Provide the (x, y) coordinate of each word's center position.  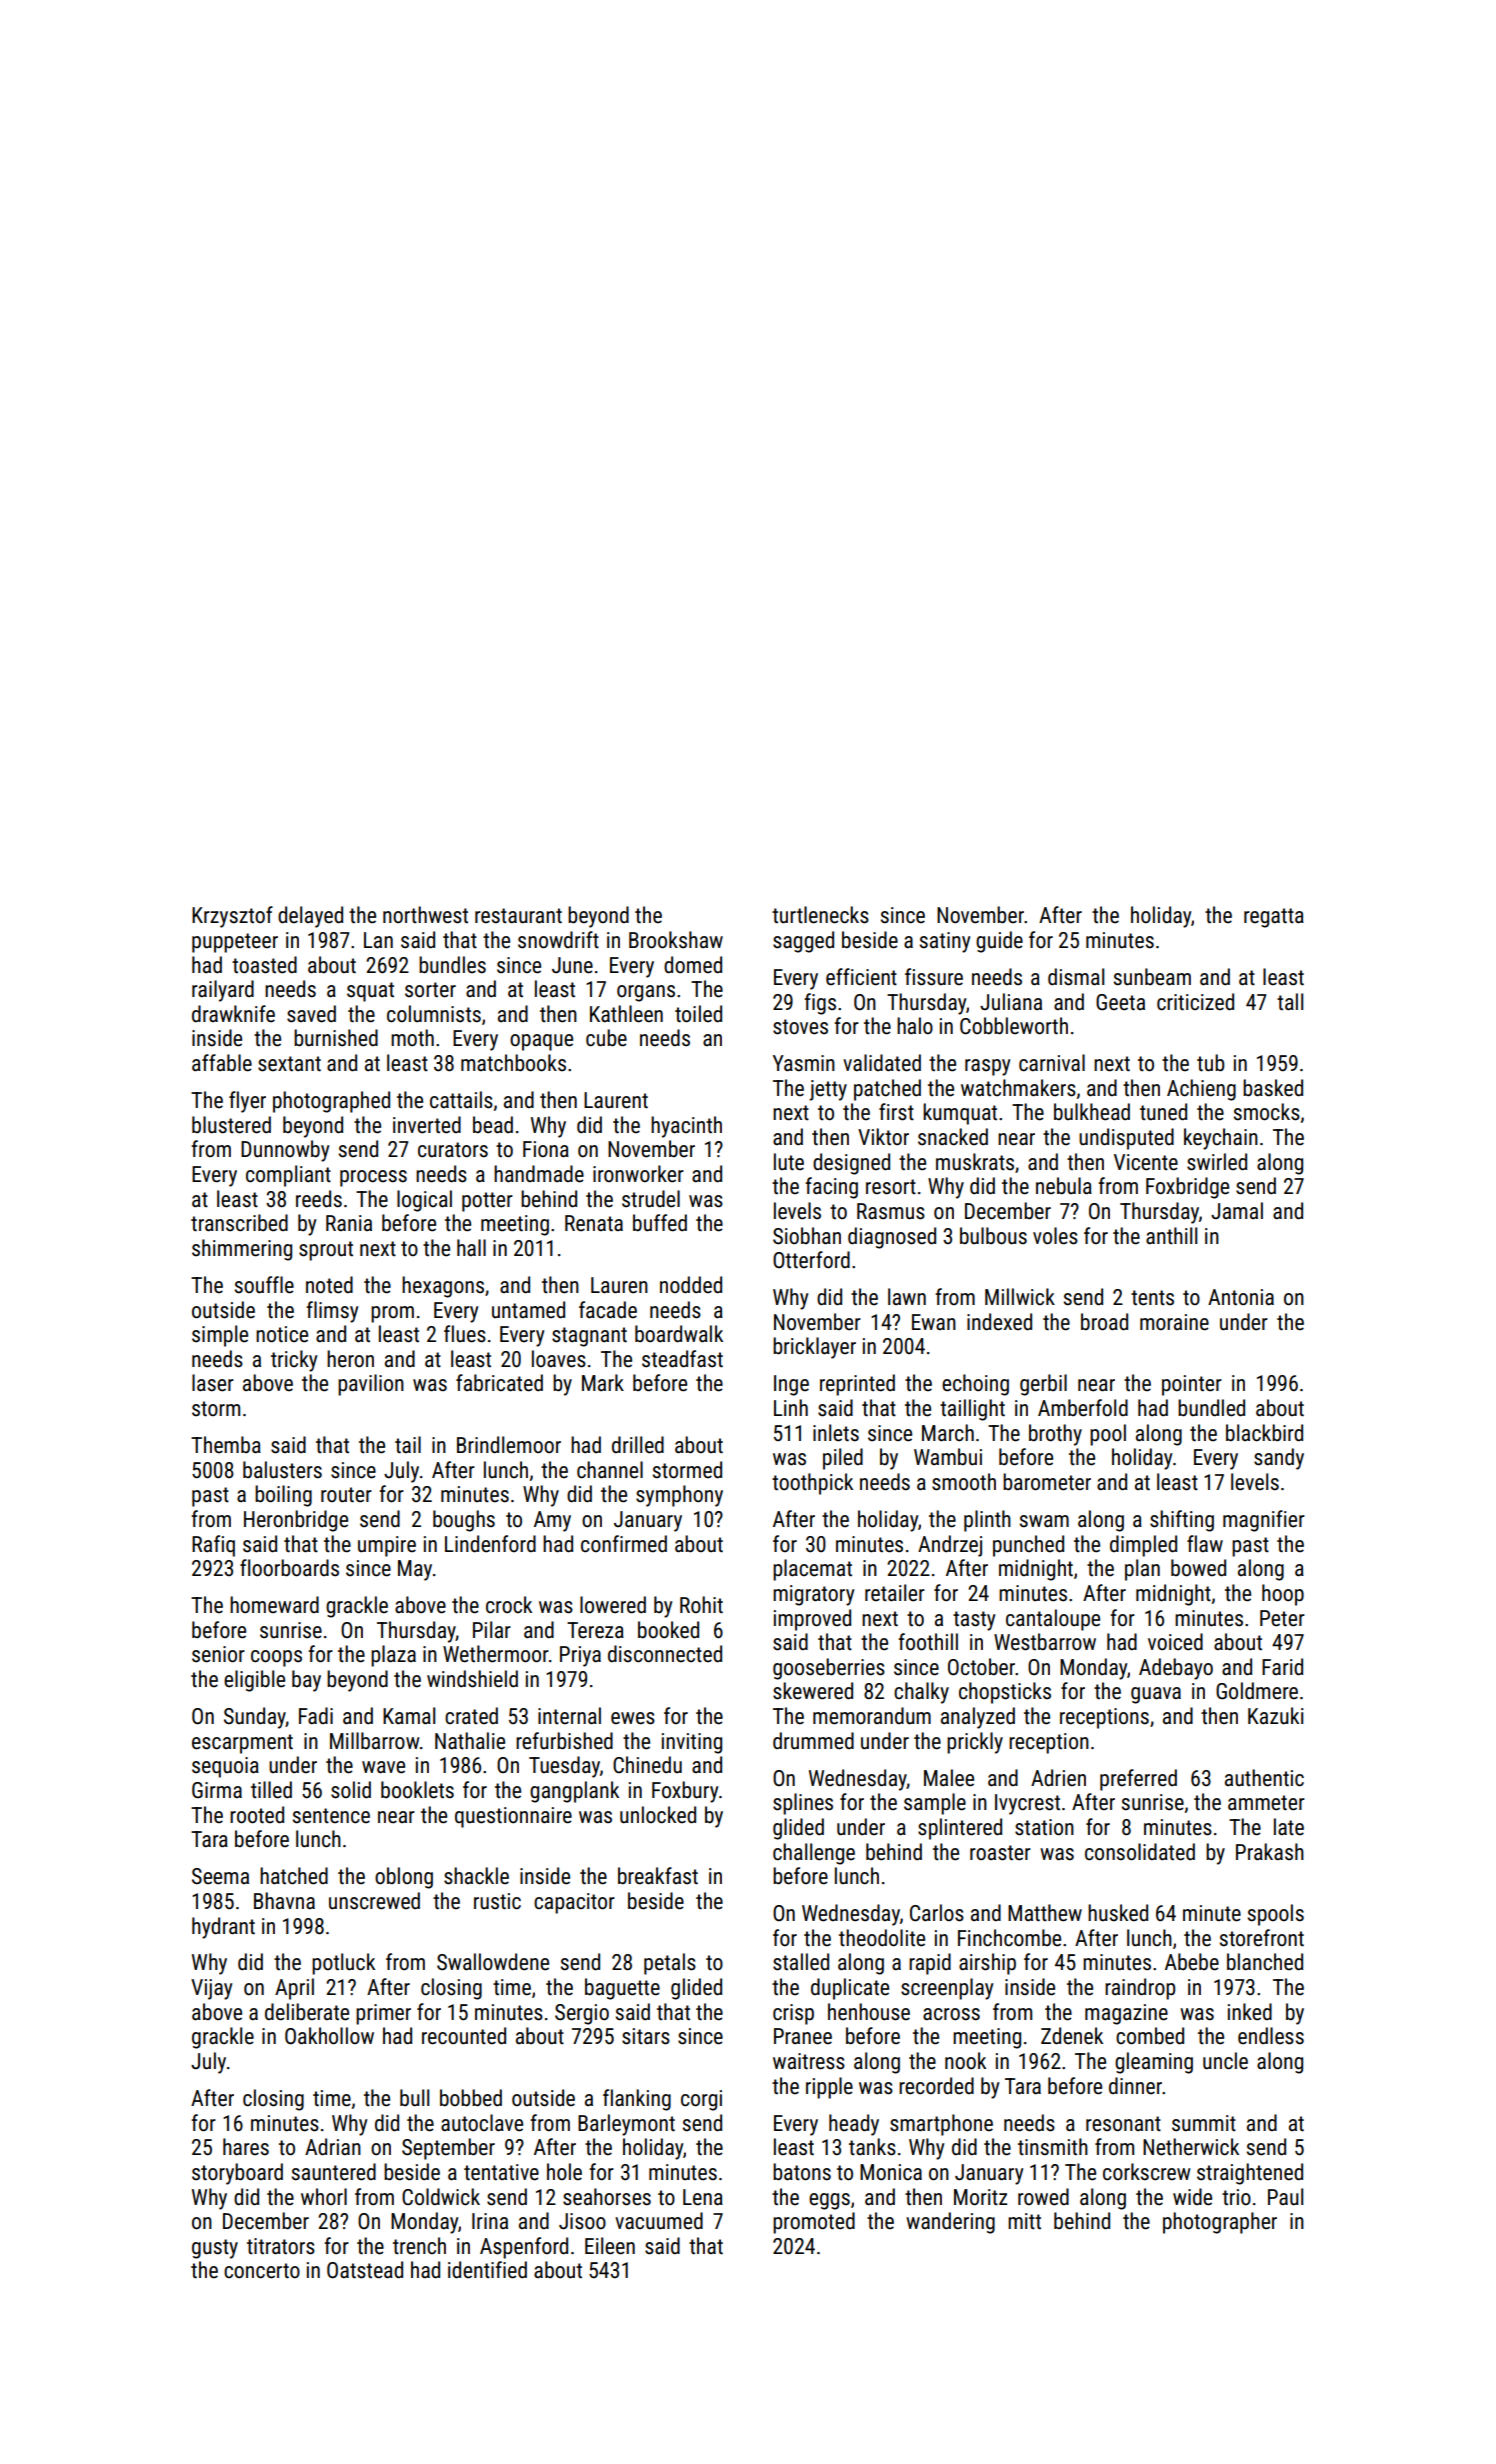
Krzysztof (232, 917)
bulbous (993, 1236)
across (951, 2014)
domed (693, 965)
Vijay (211, 1989)
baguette (622, 1989)
